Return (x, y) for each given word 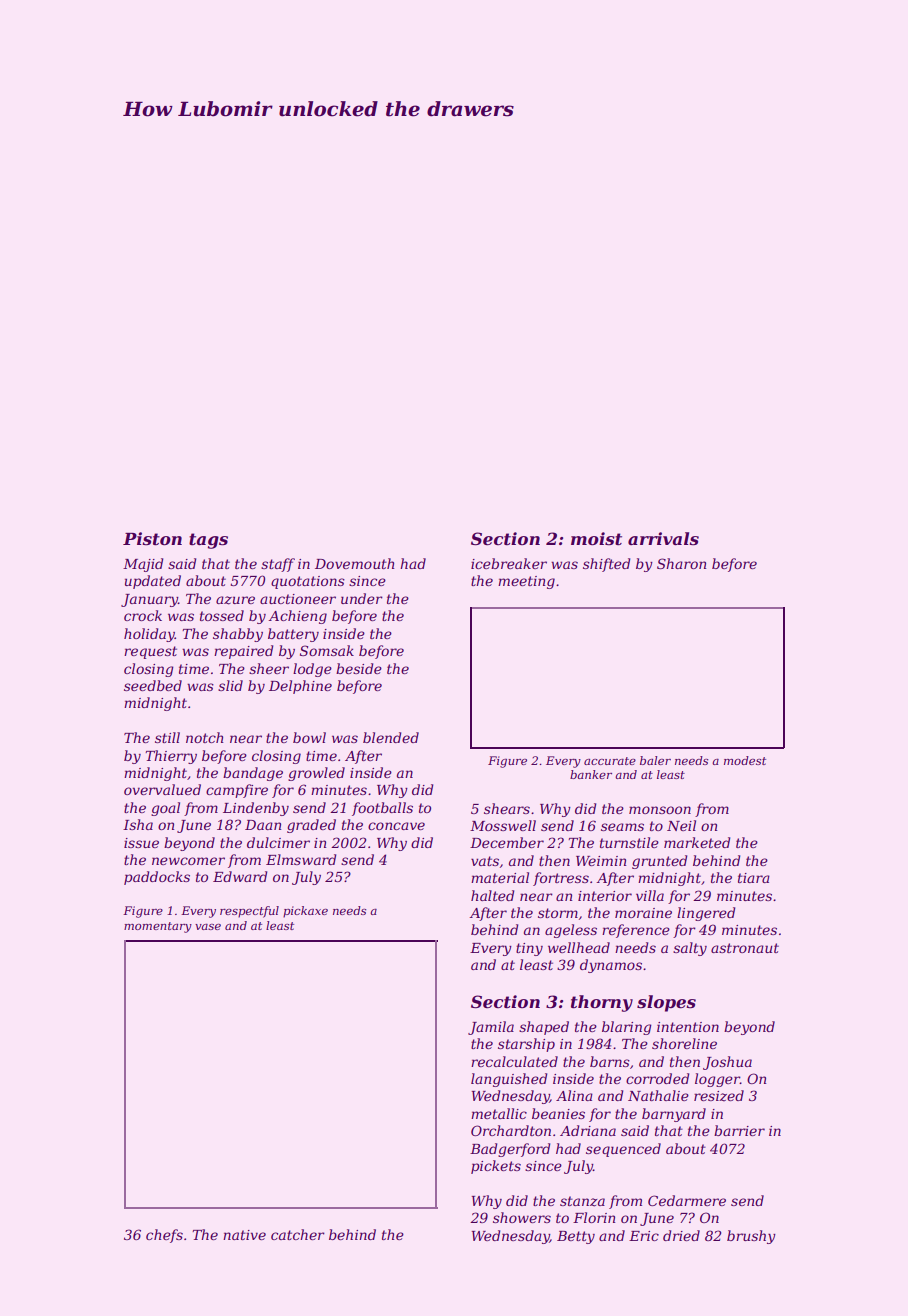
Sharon (681, 563)
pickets (496, 1167)
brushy (751, 1237)
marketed (697, 842)
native (244, 1235)
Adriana (588, 1130)
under (362, 598)
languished (509, 1080)
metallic (499, 1113)
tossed (222, 615)
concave (396, 826)
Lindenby (256, 809)
